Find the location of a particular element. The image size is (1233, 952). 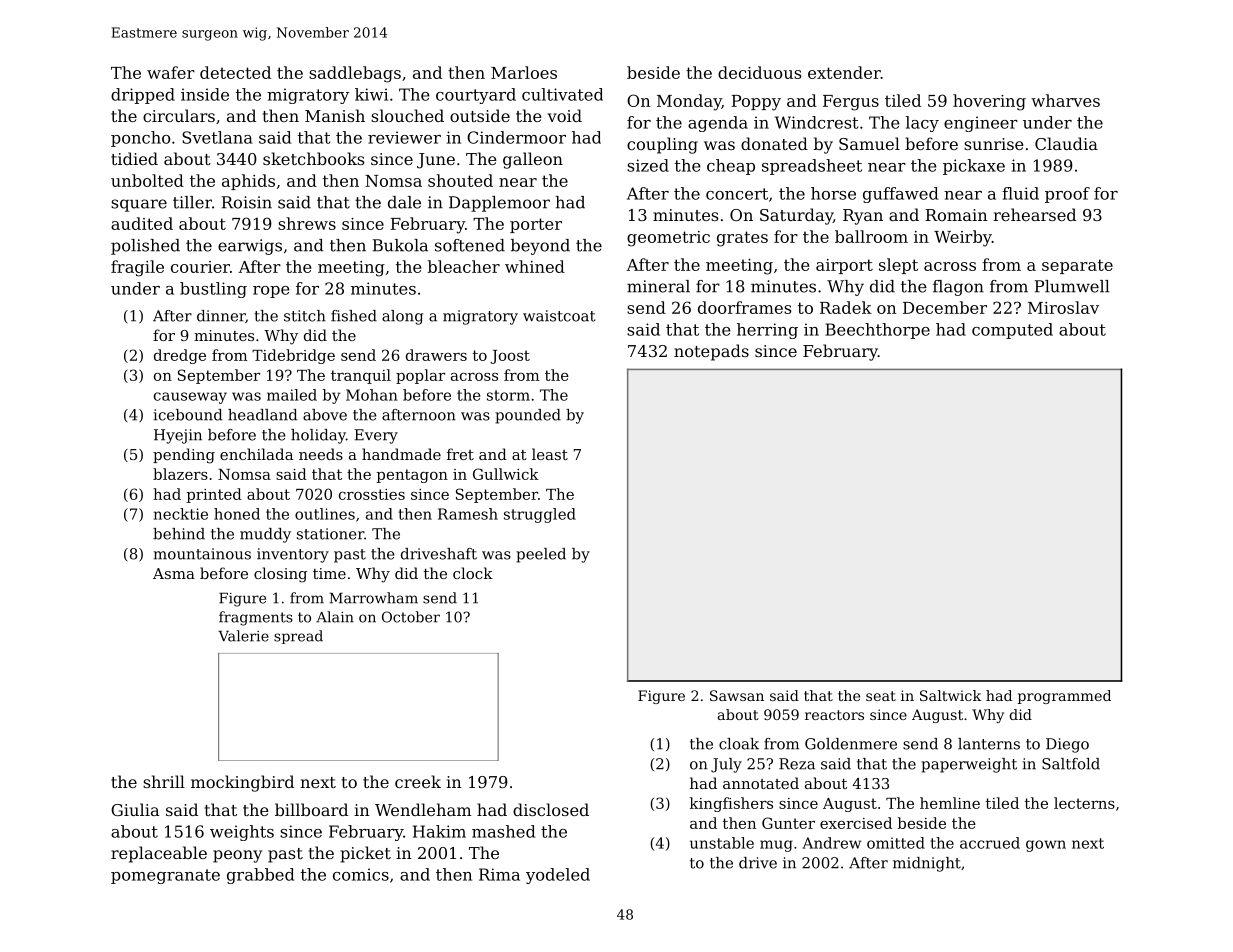

Saltwick is located at coordinates (950, 695).
